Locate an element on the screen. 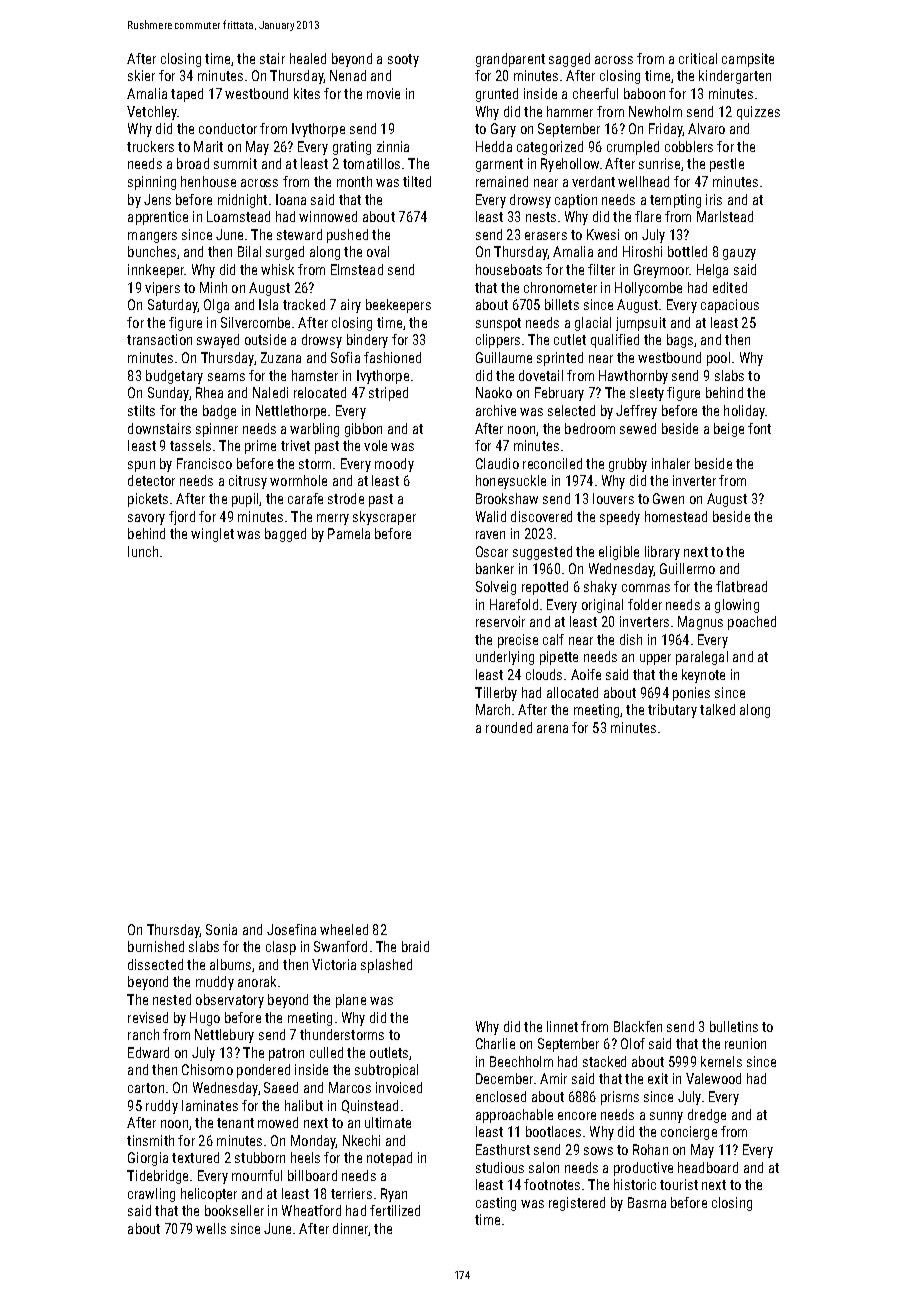  braid is located at coordinates (415, 946).
